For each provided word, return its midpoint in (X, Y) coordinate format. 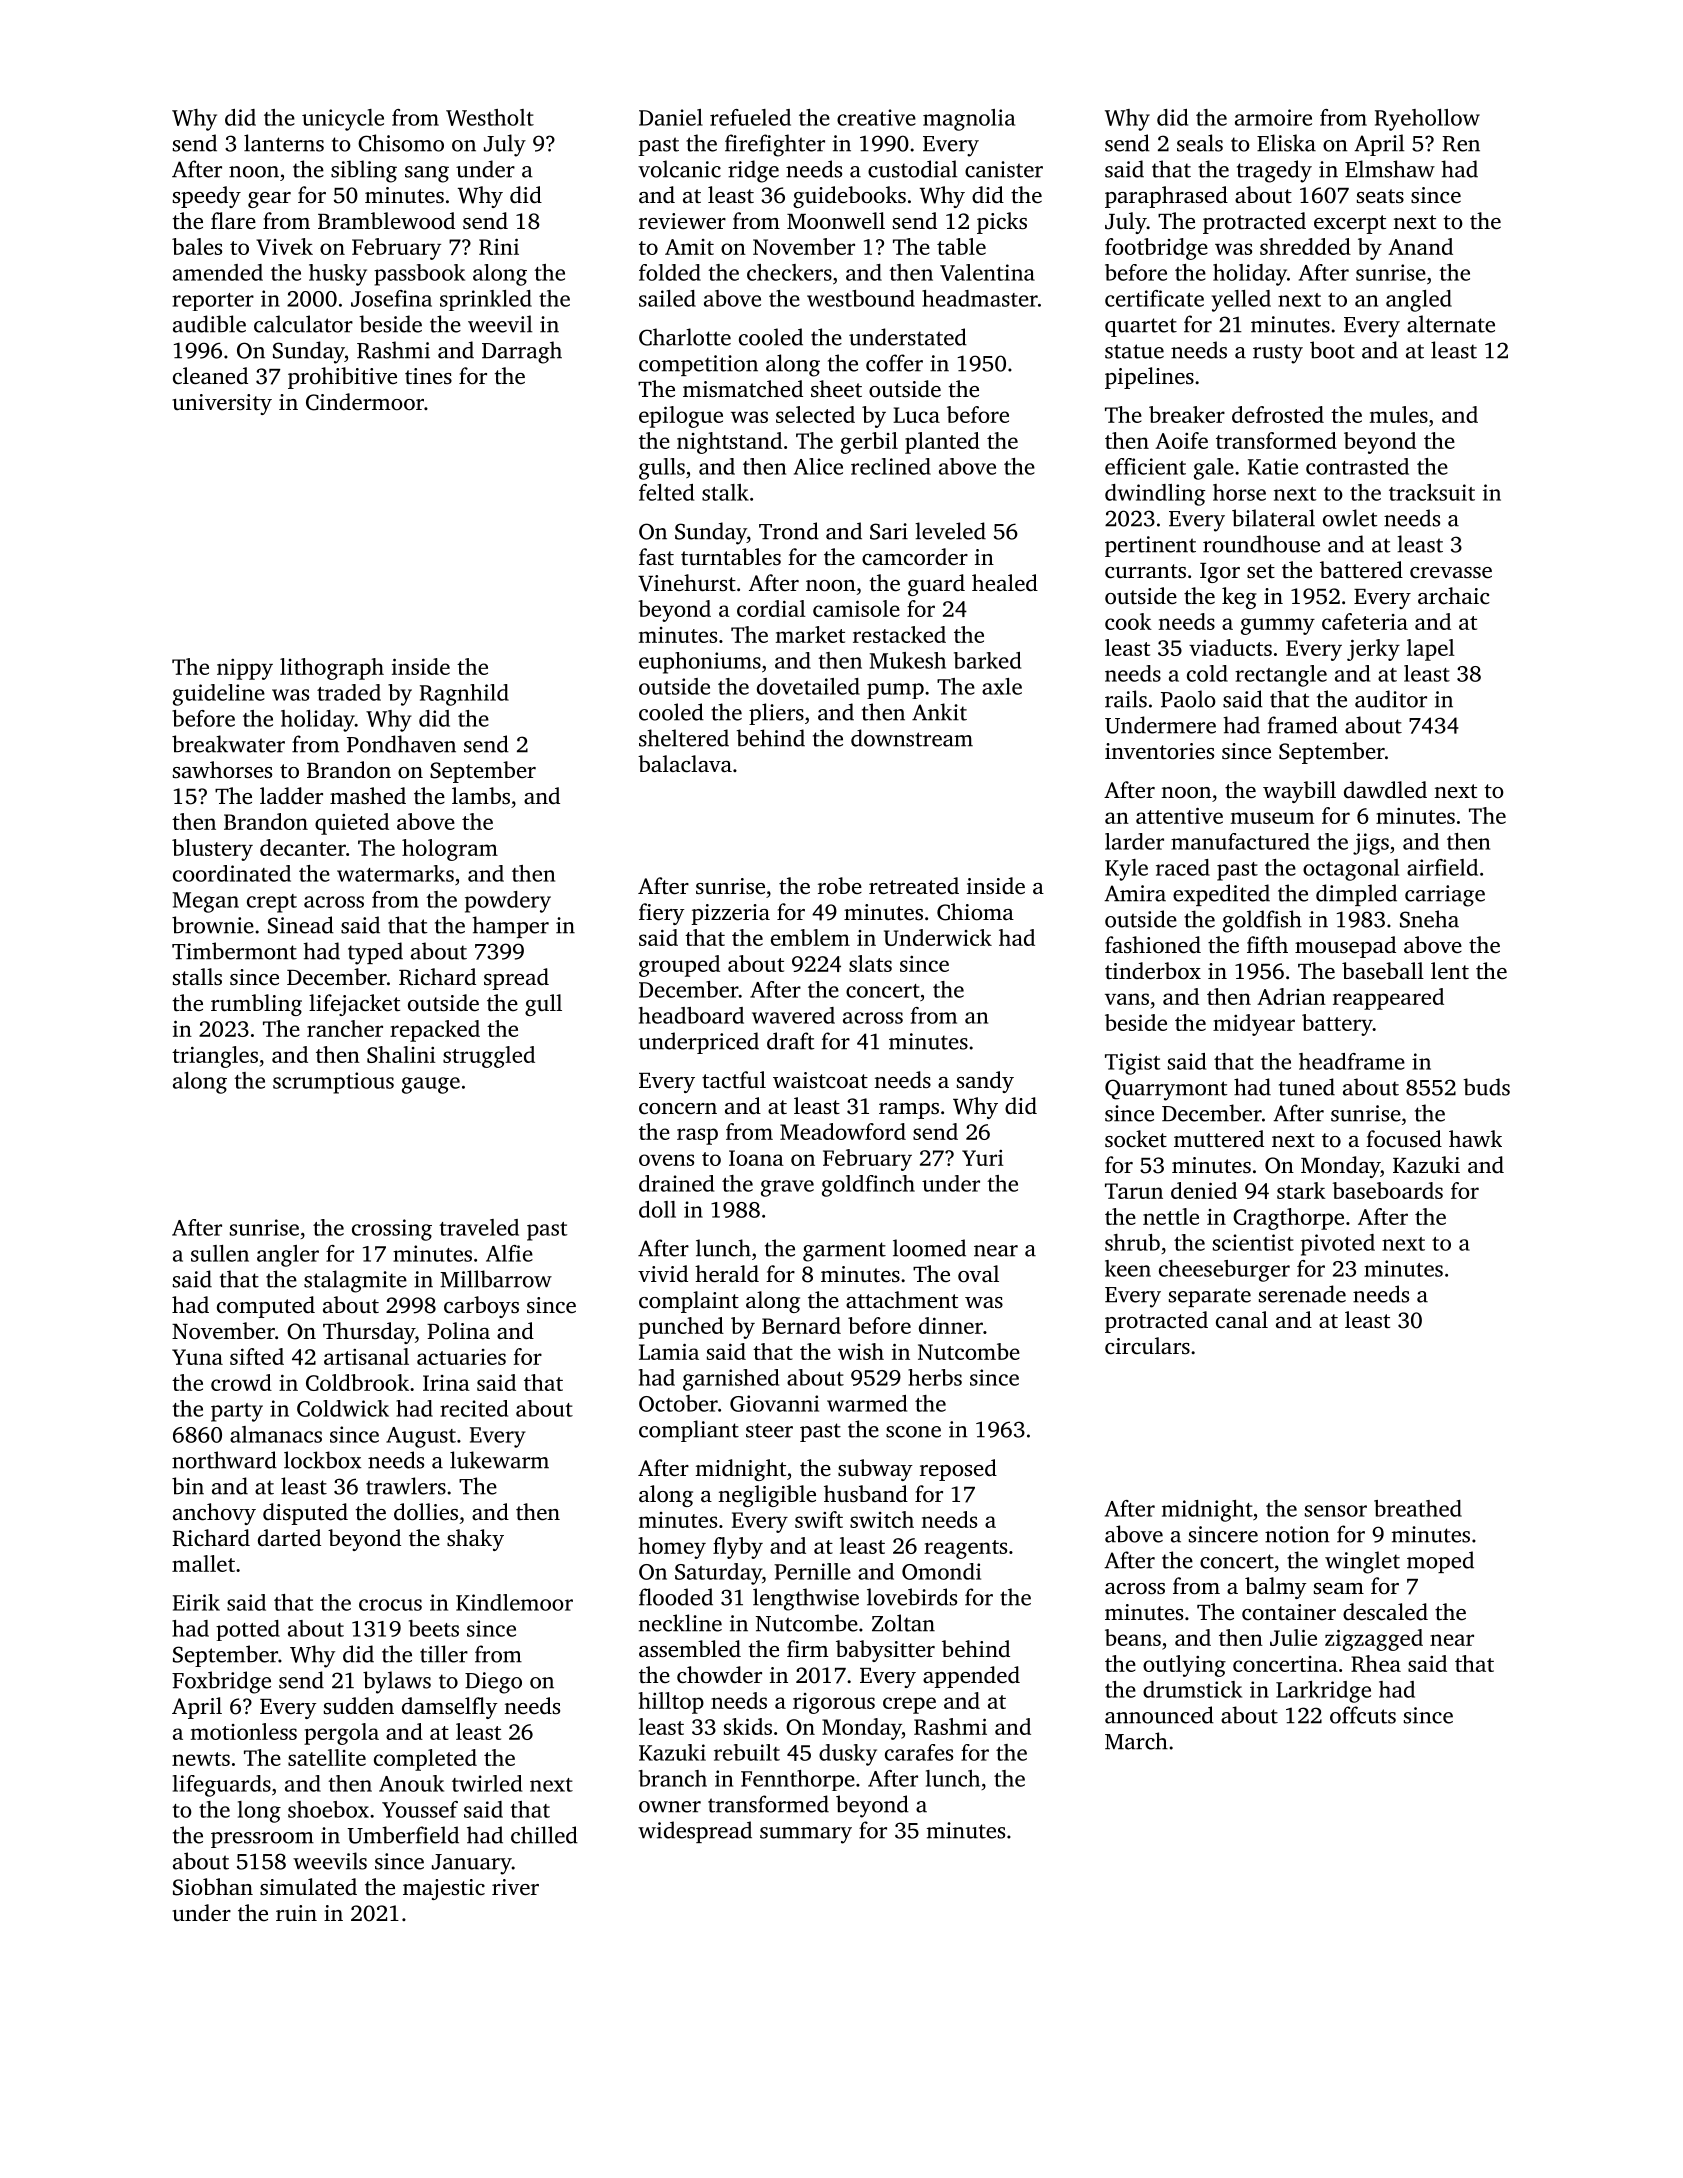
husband (866, 1494)
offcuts (1363, 1715)
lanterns (284, 143)
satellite (327, 1757)
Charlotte (685, 337)
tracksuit (1432, 492)
